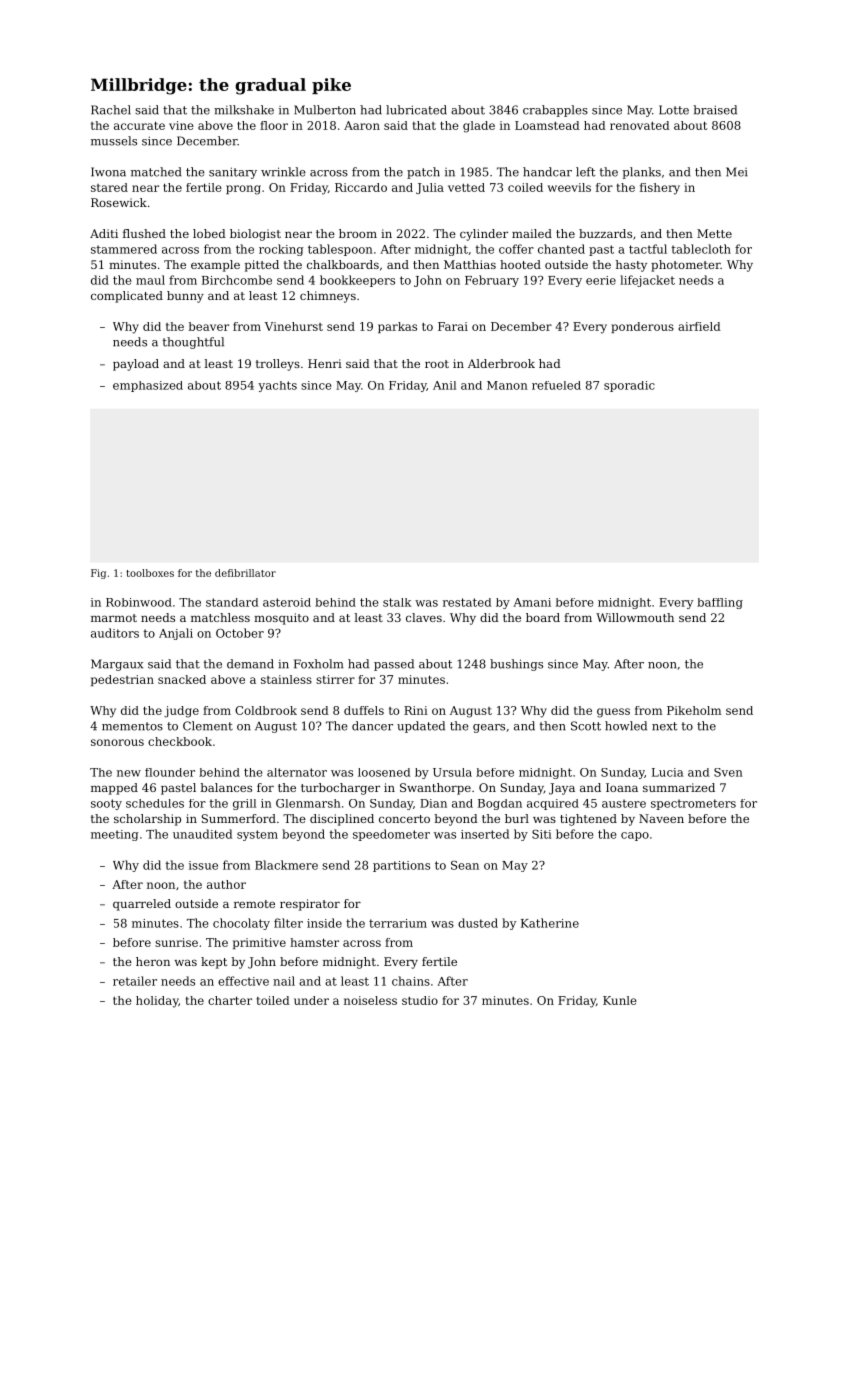  I want to click on yachts, so click(277, 386).
